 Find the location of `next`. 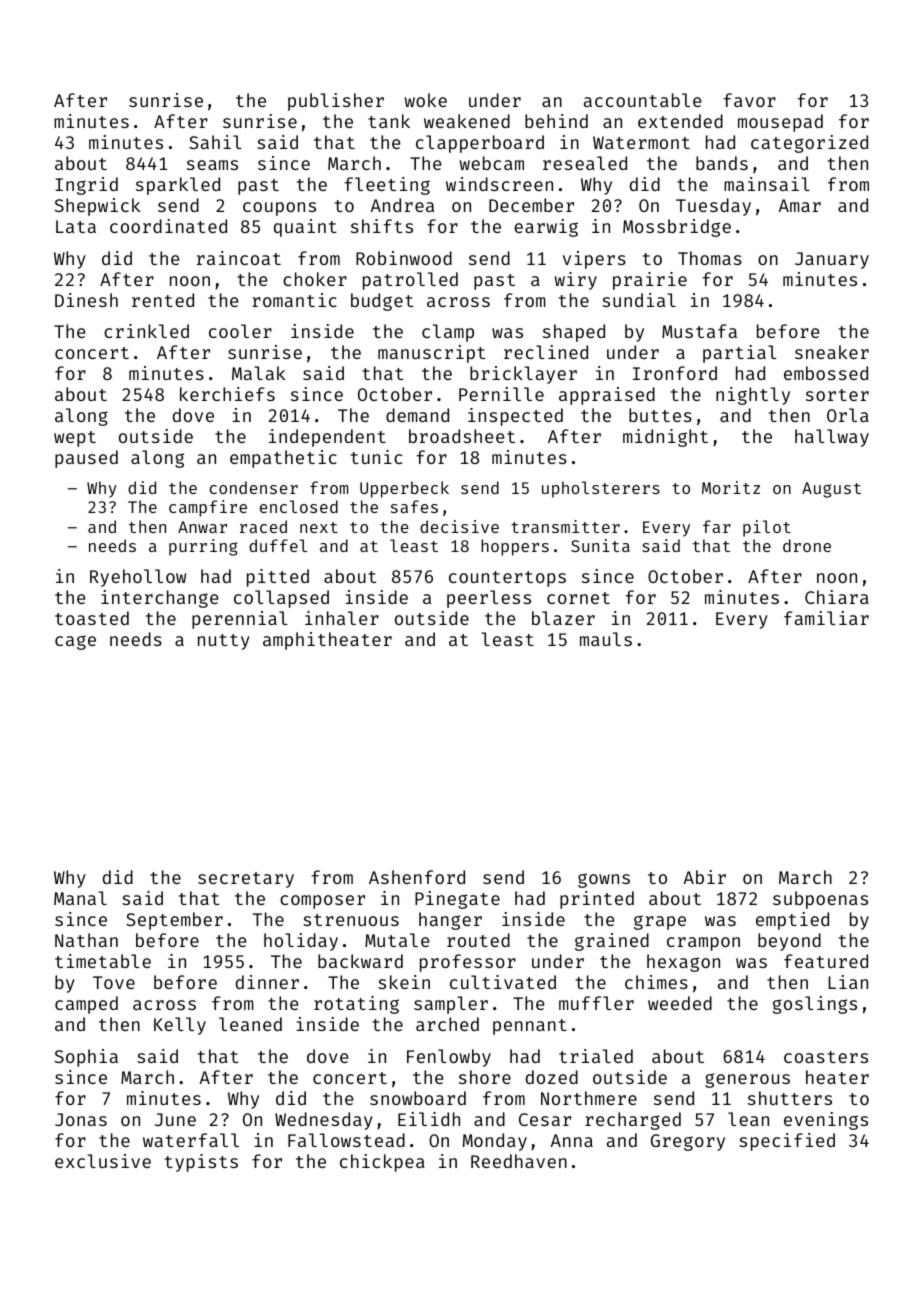

next is located at coordinates (319, 527).
